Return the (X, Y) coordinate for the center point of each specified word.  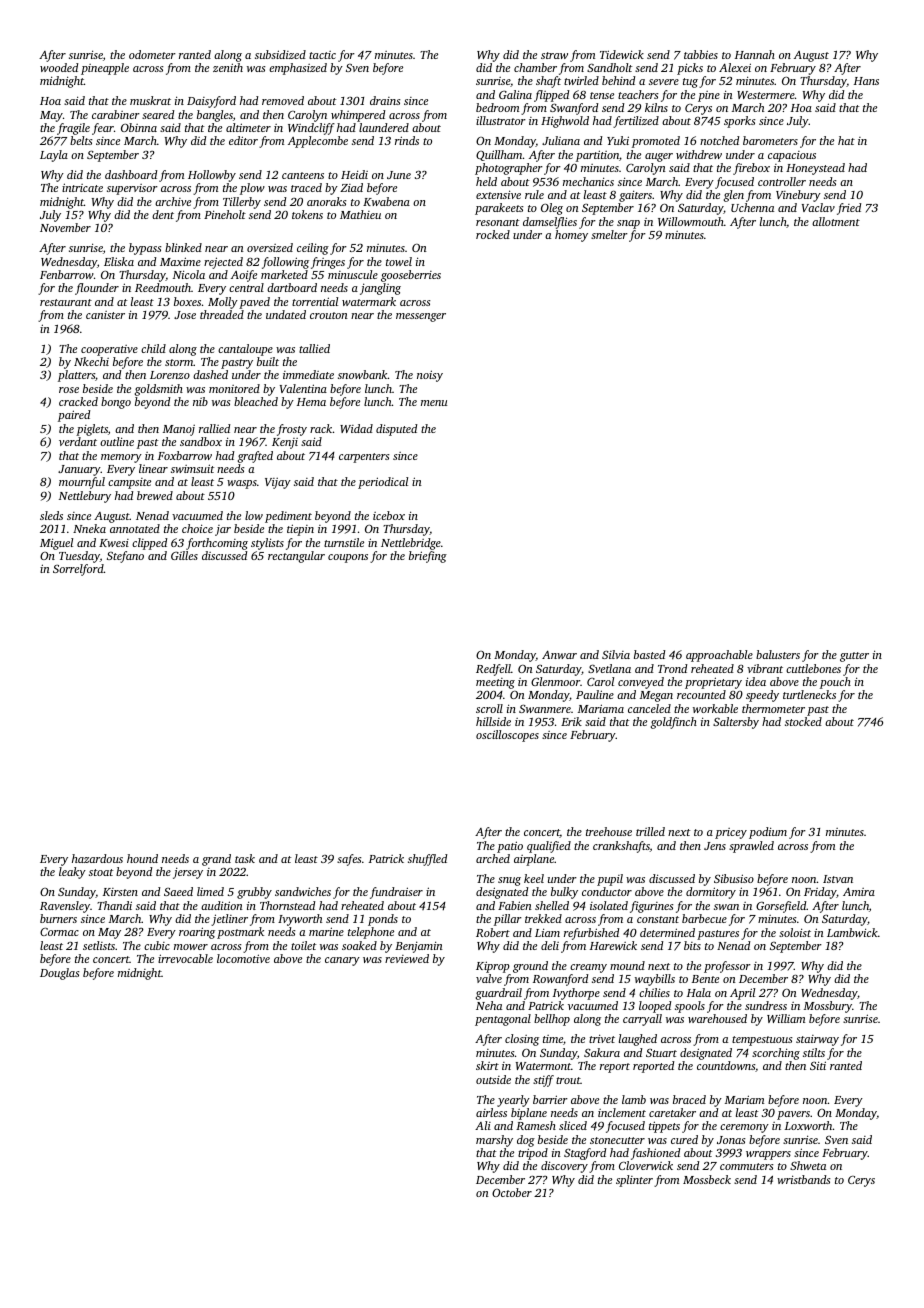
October (512, 1192)
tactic (322, 55)
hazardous (97, 858)
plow (252, 189)
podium (768, 833)
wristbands (804, 1179)
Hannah (755, 54)
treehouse (609, 831)
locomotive (243, 958)
